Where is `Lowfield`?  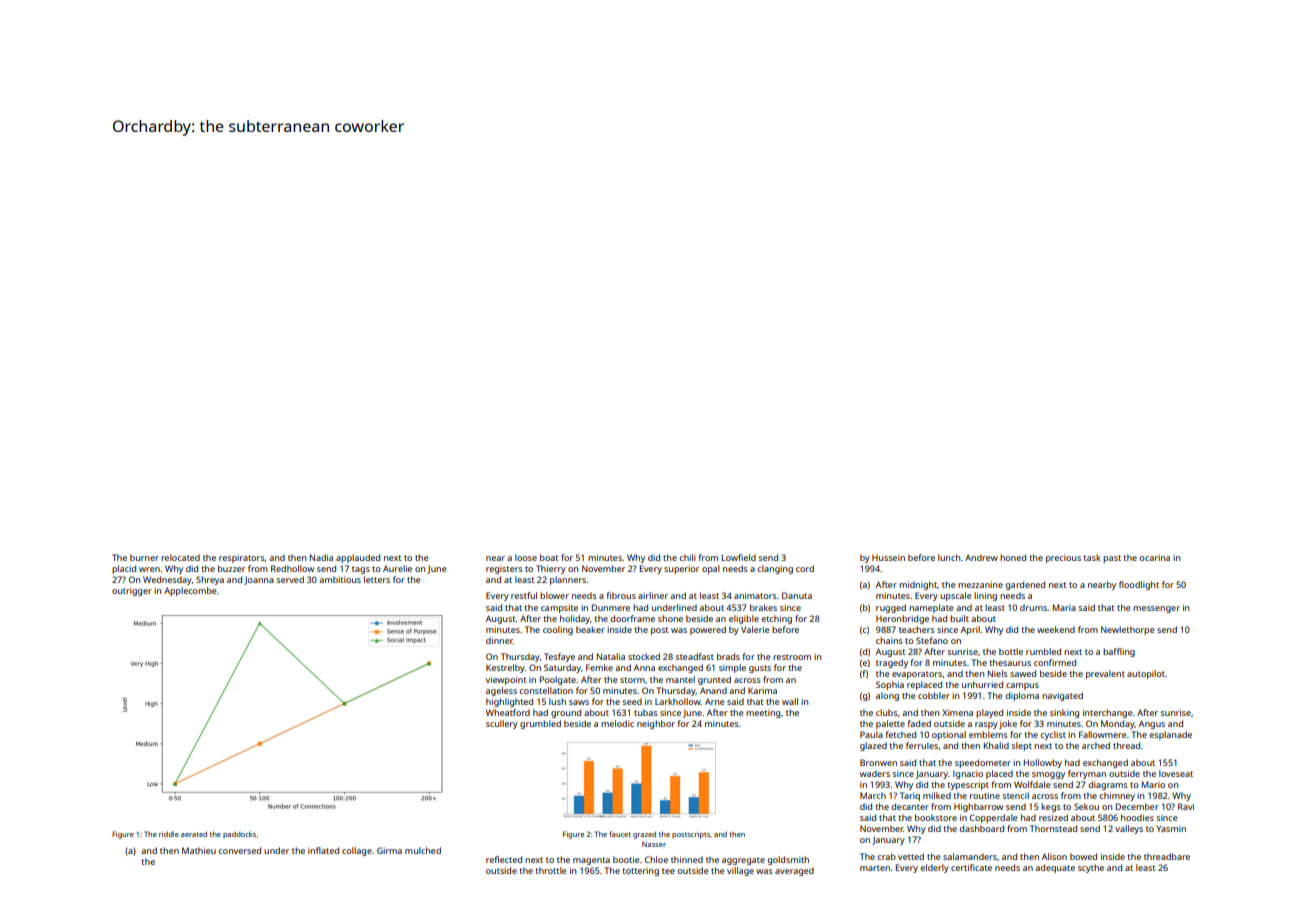 Lowfield is located at coordinates (739, 557).
